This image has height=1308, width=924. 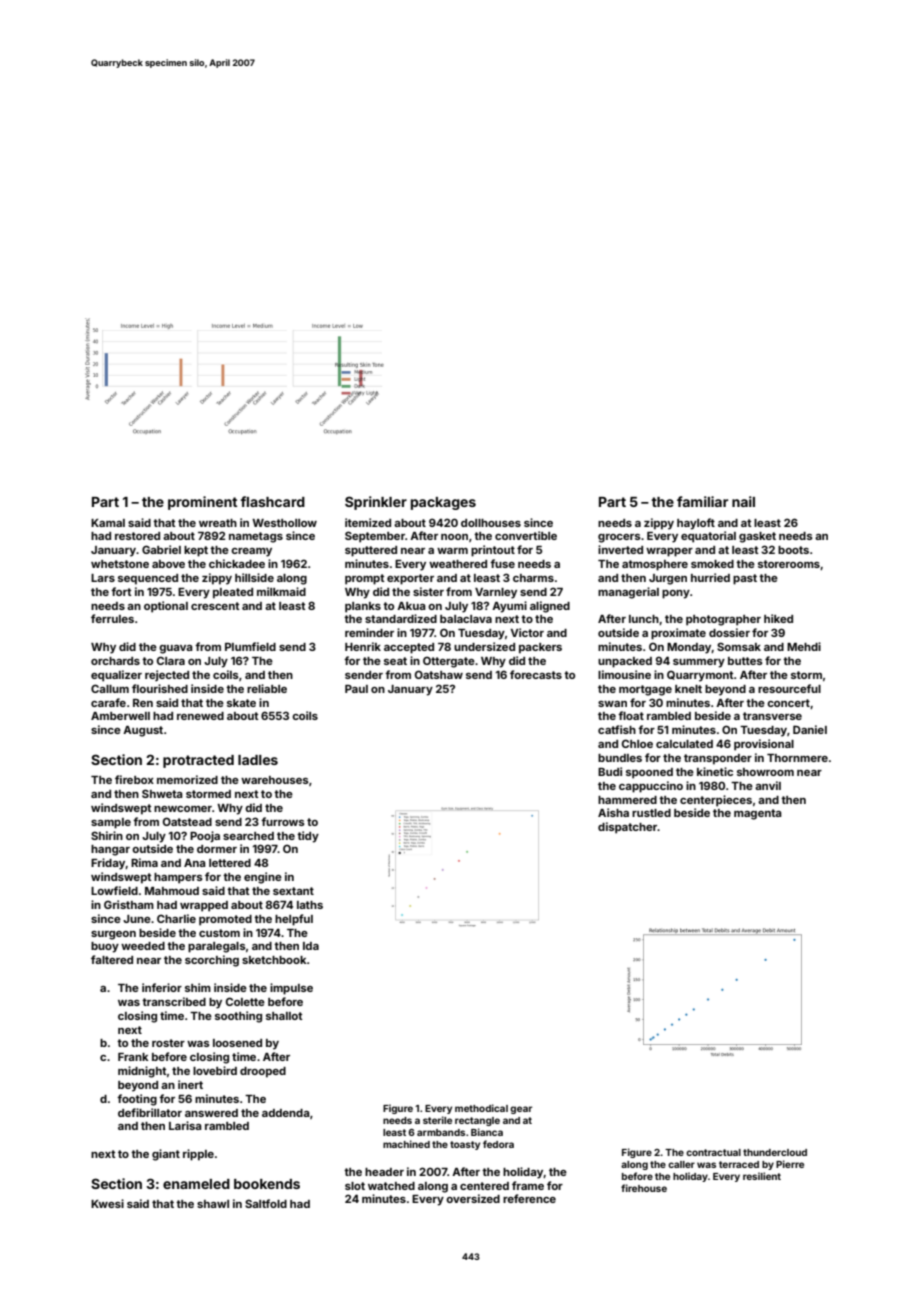 What do you see at coordinates (256, 537) in the image?
I see `nametags` at bounding box center [256, 537].
